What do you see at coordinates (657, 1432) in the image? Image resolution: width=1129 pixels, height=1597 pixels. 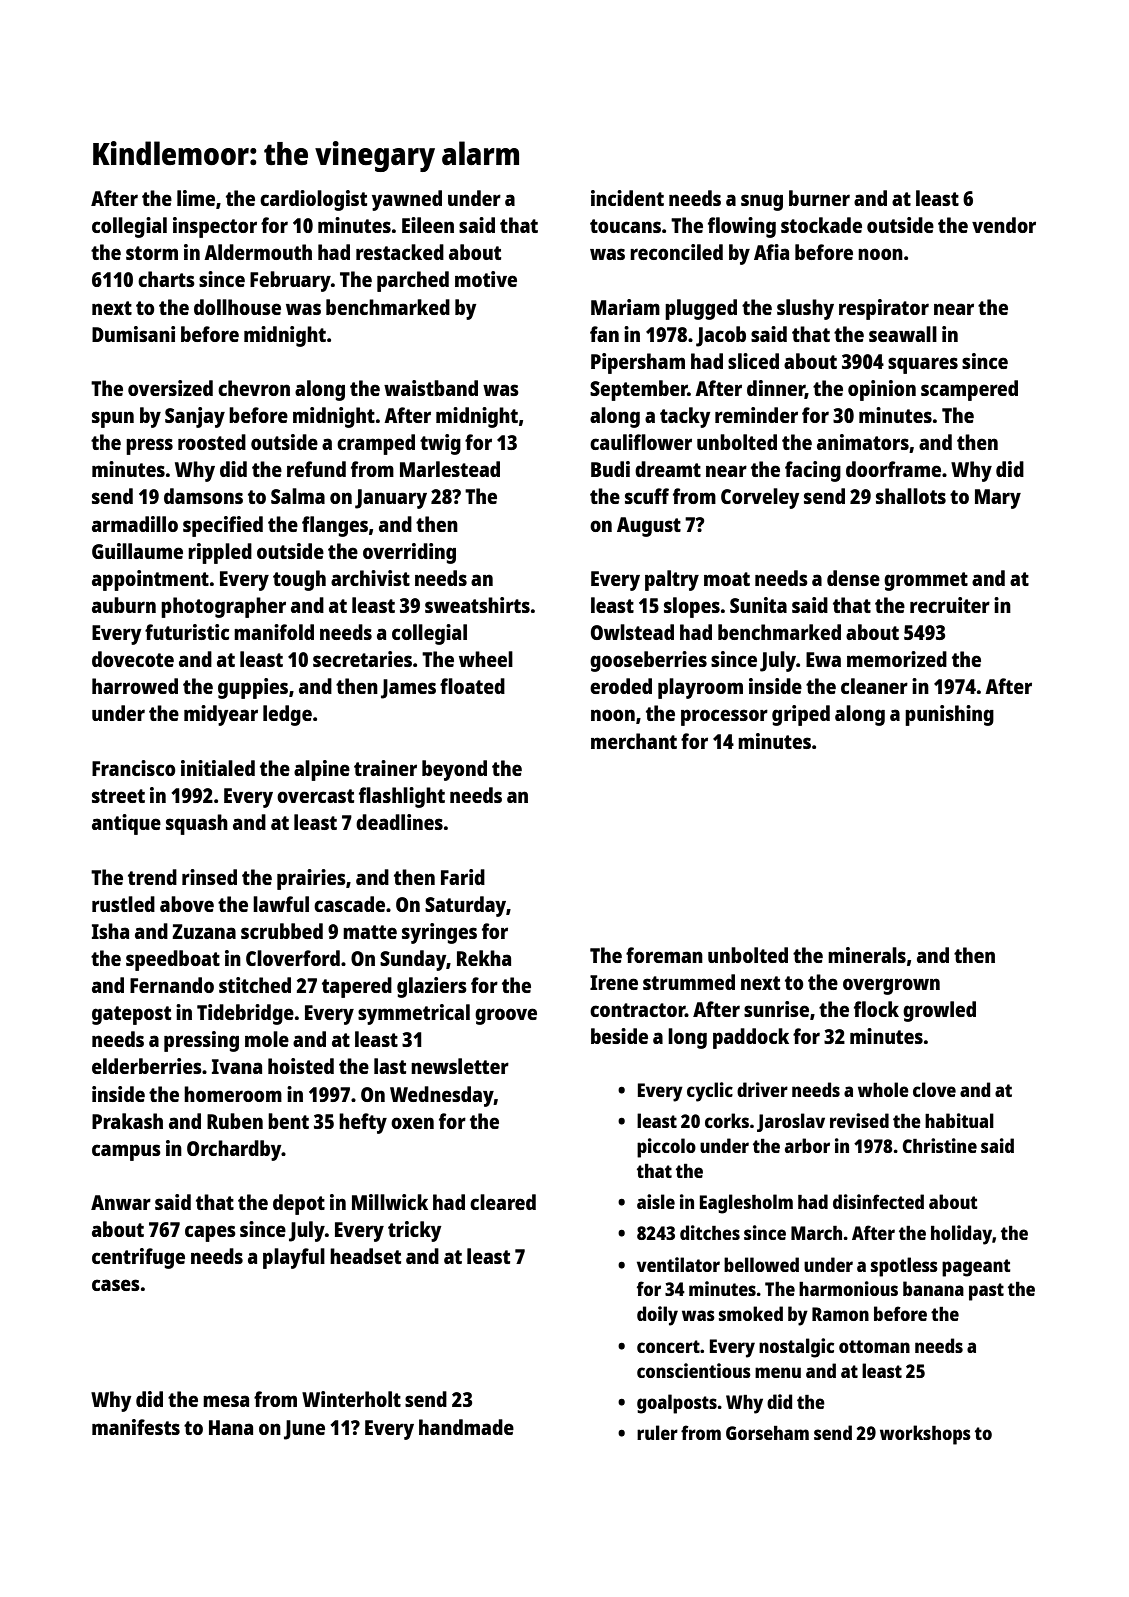 I see `ruler` at bounding box center [657, 1432].
